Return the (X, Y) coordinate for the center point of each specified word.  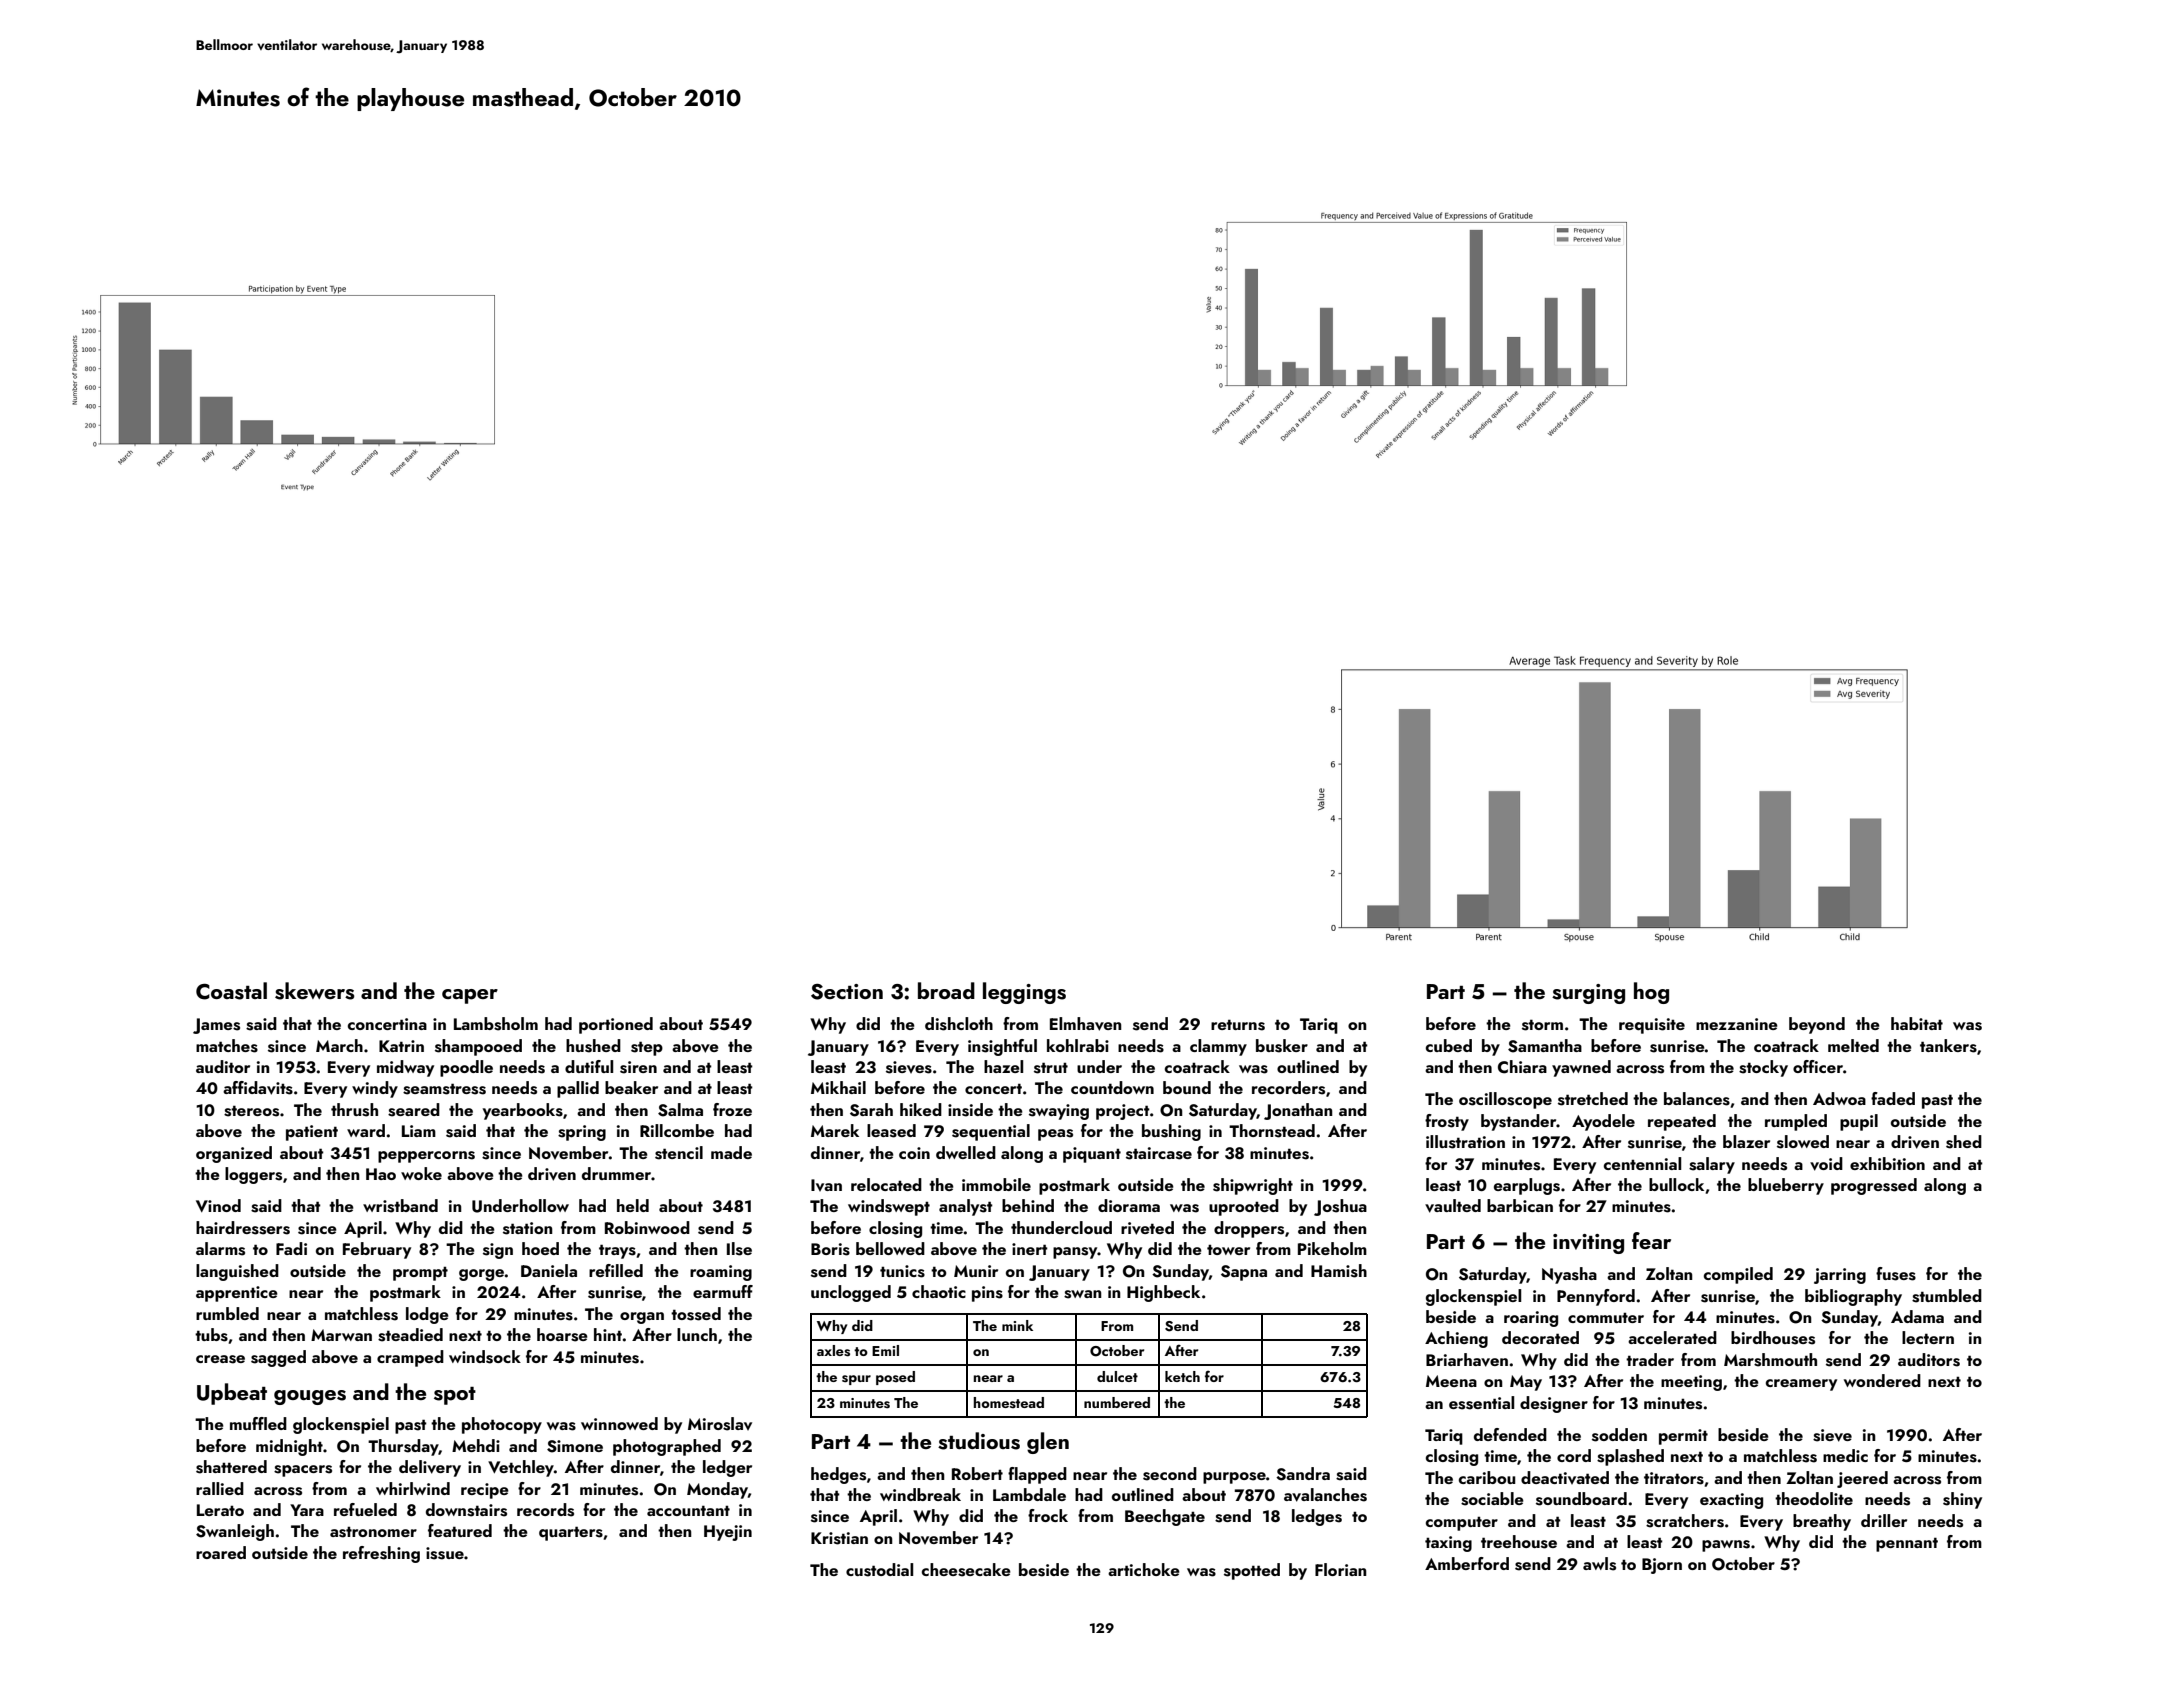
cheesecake (966, 1570)
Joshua (1340, 1207)
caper (470, 996)
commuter (1606, 1317)
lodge (427, 1315)
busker (1282, 1046)
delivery (430, 1468)
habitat (1917, 1023)
